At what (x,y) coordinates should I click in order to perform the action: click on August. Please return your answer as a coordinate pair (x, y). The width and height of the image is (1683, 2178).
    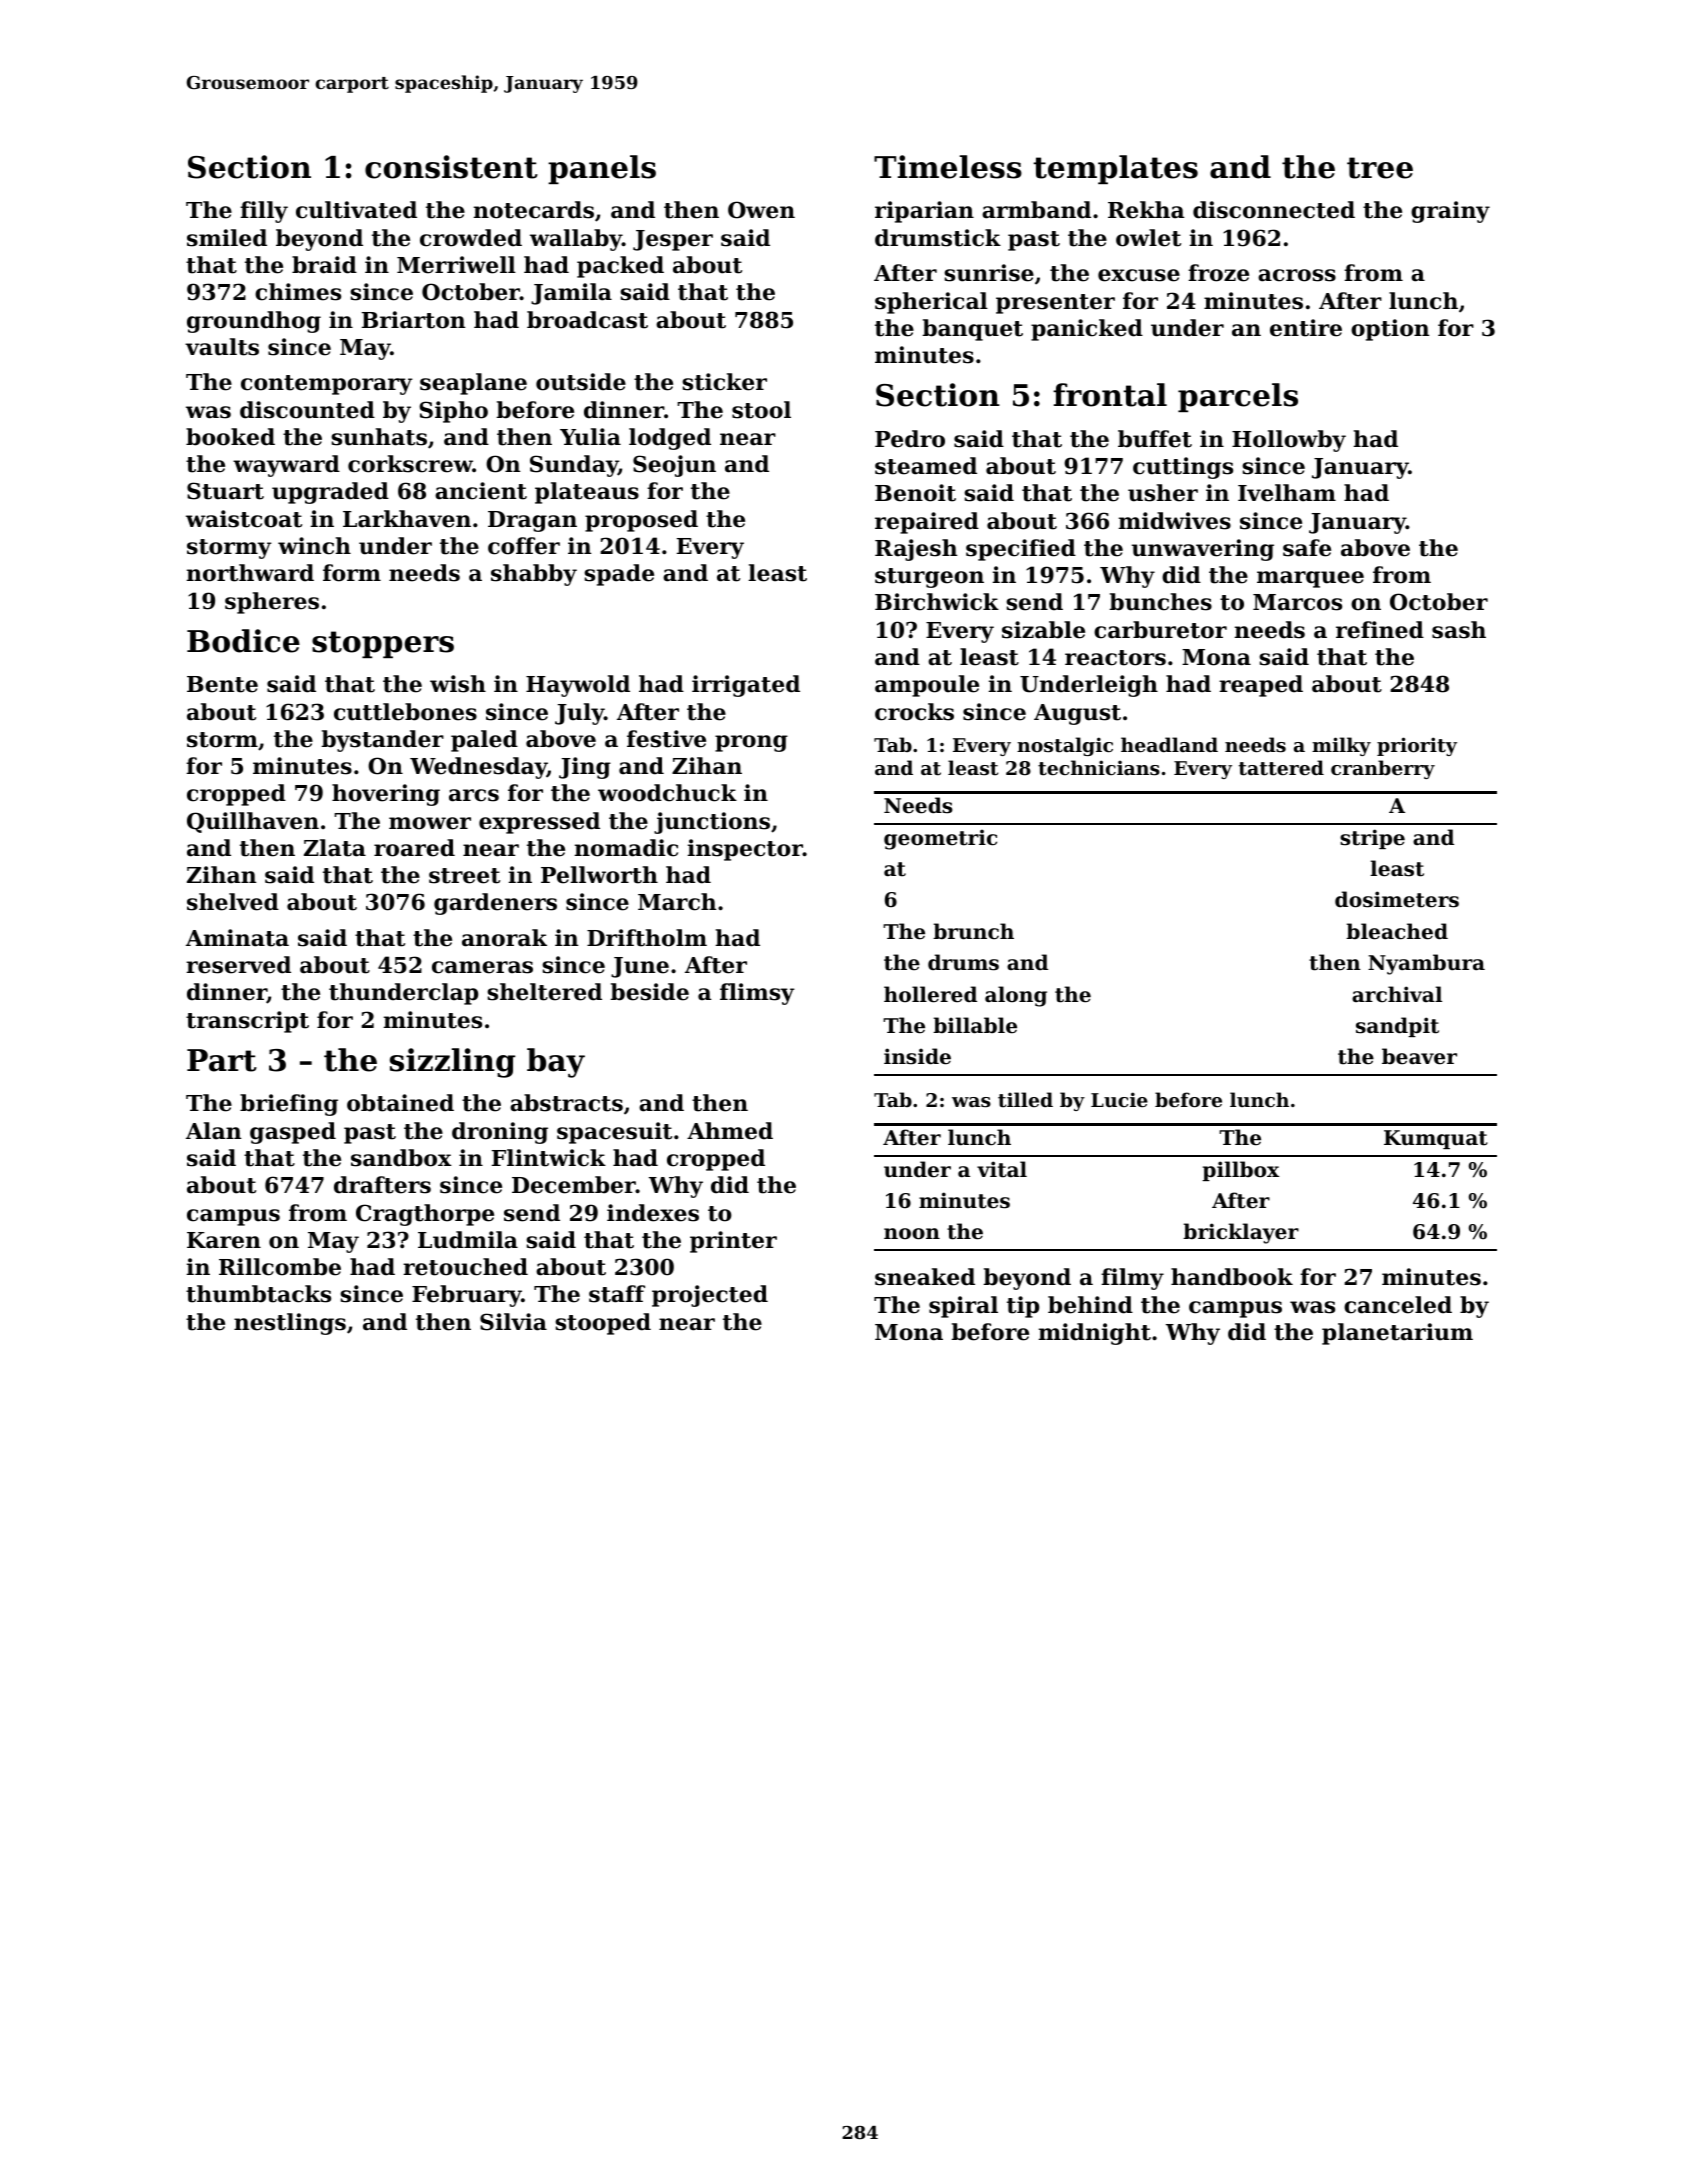
    Looking at the image, I should click on (1077, 714).
